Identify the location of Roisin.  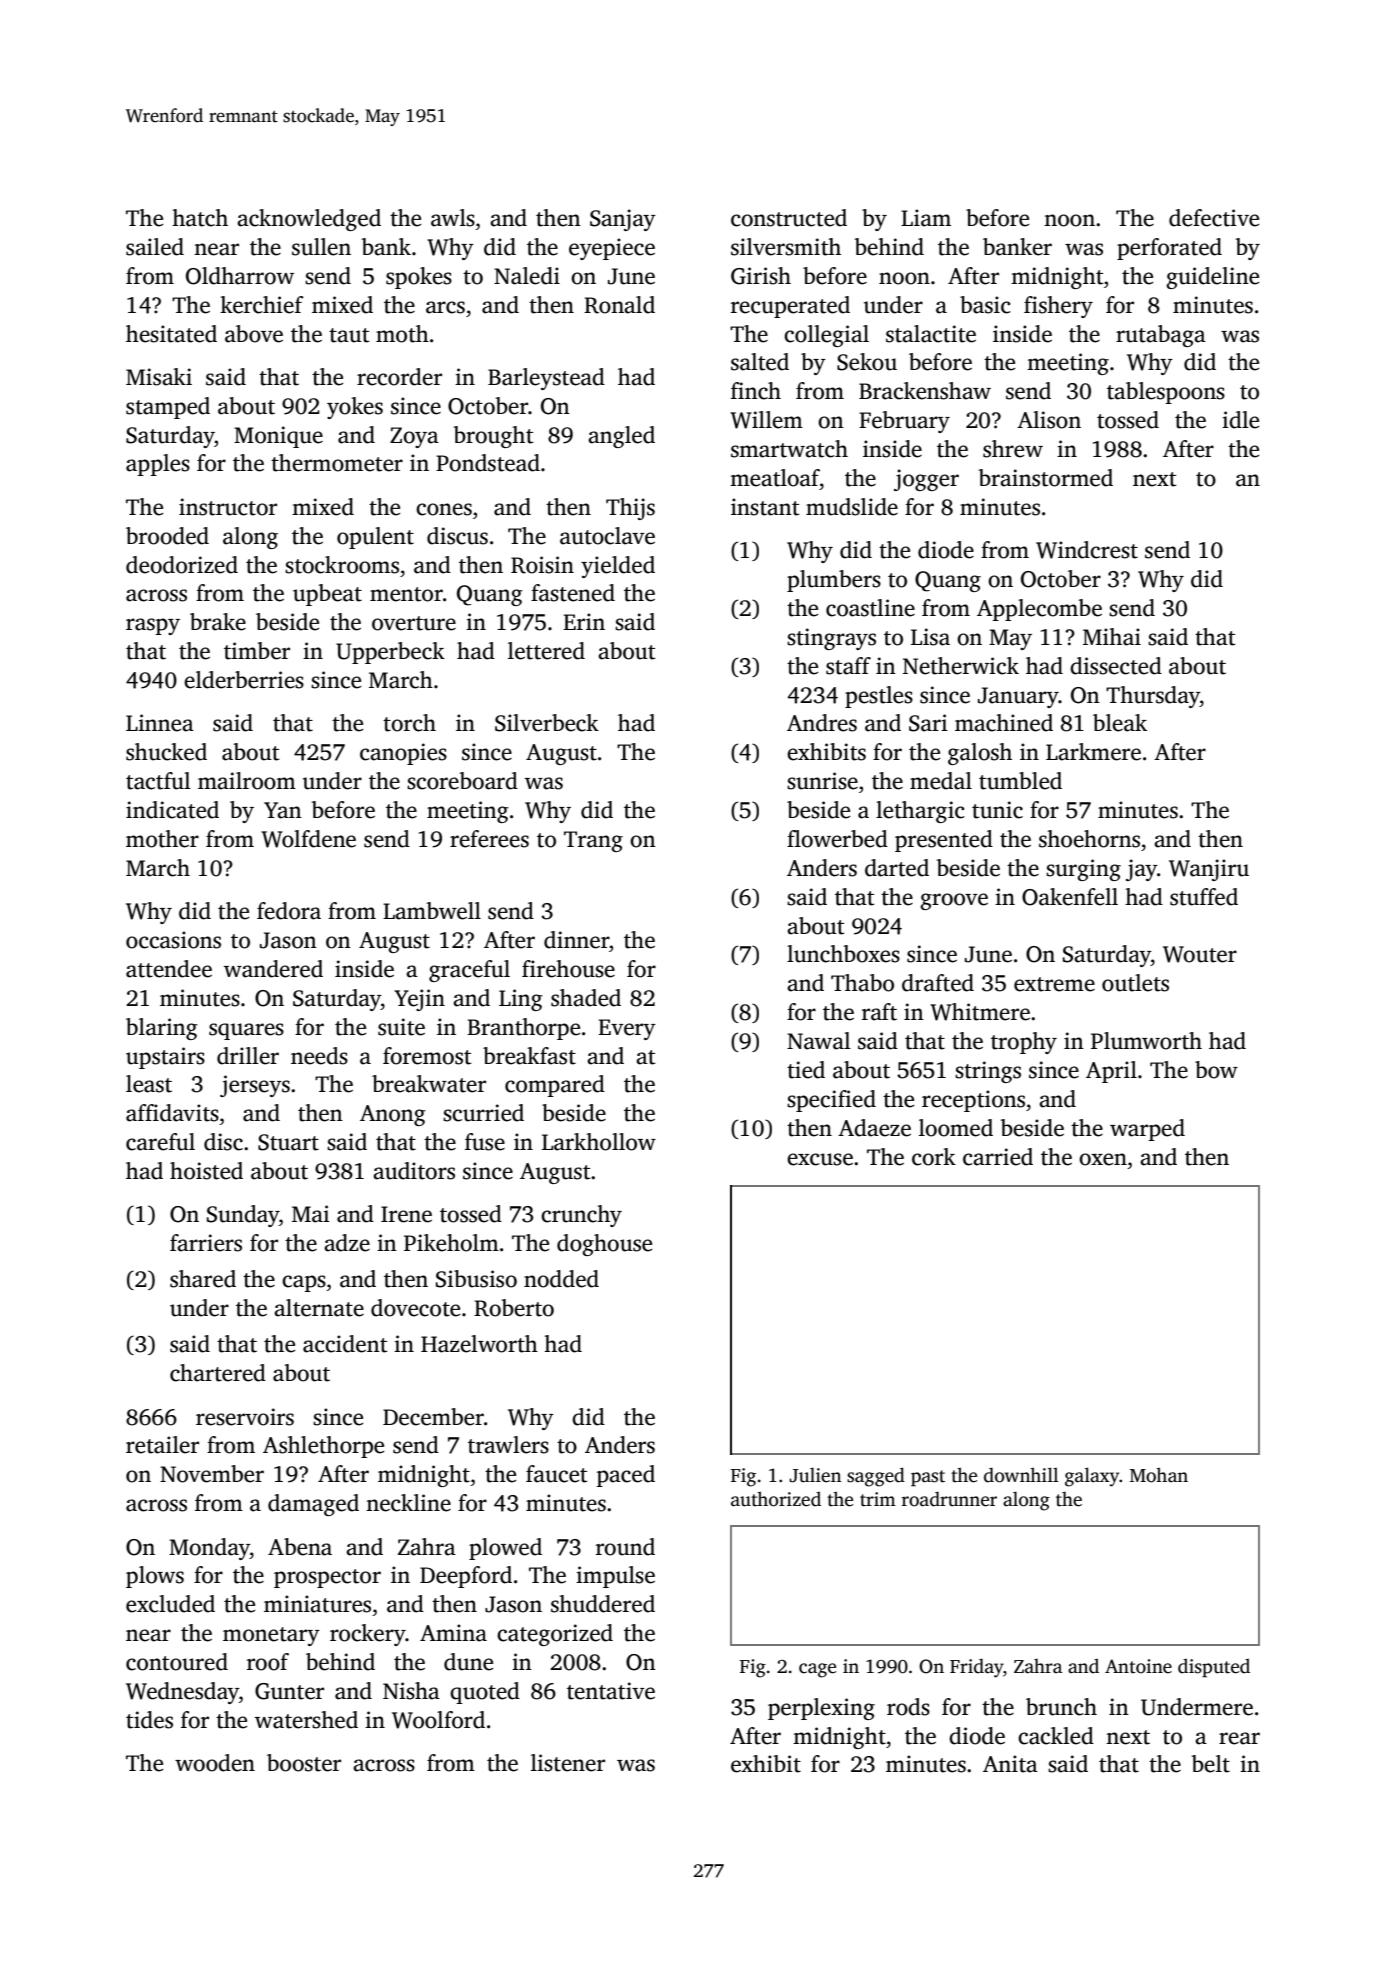
(542, 565).
